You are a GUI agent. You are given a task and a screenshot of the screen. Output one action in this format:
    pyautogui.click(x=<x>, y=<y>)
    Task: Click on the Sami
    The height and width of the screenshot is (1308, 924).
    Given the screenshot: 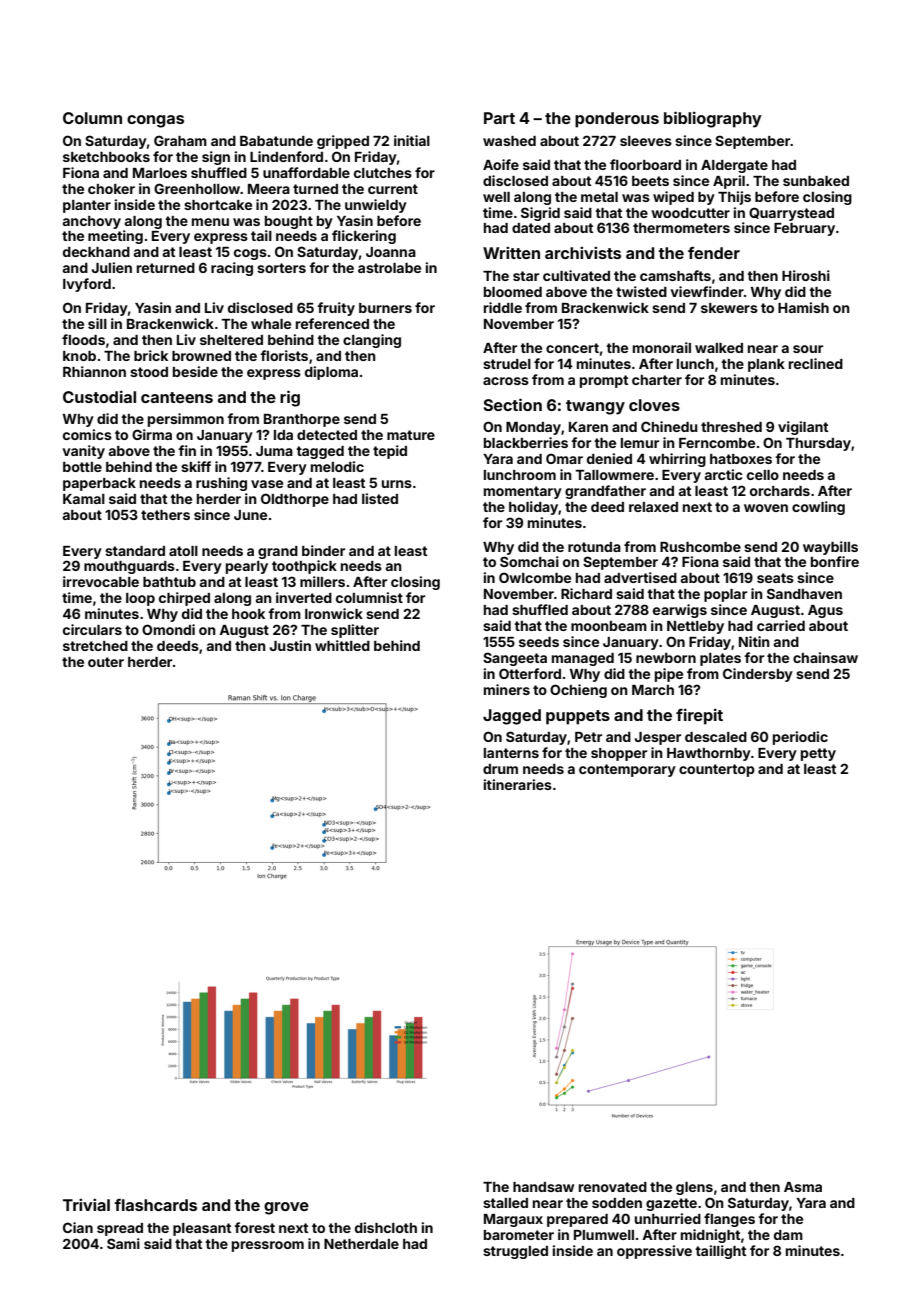 What is the action you would take?
    pyautogui.click(x=123, y=1243)
